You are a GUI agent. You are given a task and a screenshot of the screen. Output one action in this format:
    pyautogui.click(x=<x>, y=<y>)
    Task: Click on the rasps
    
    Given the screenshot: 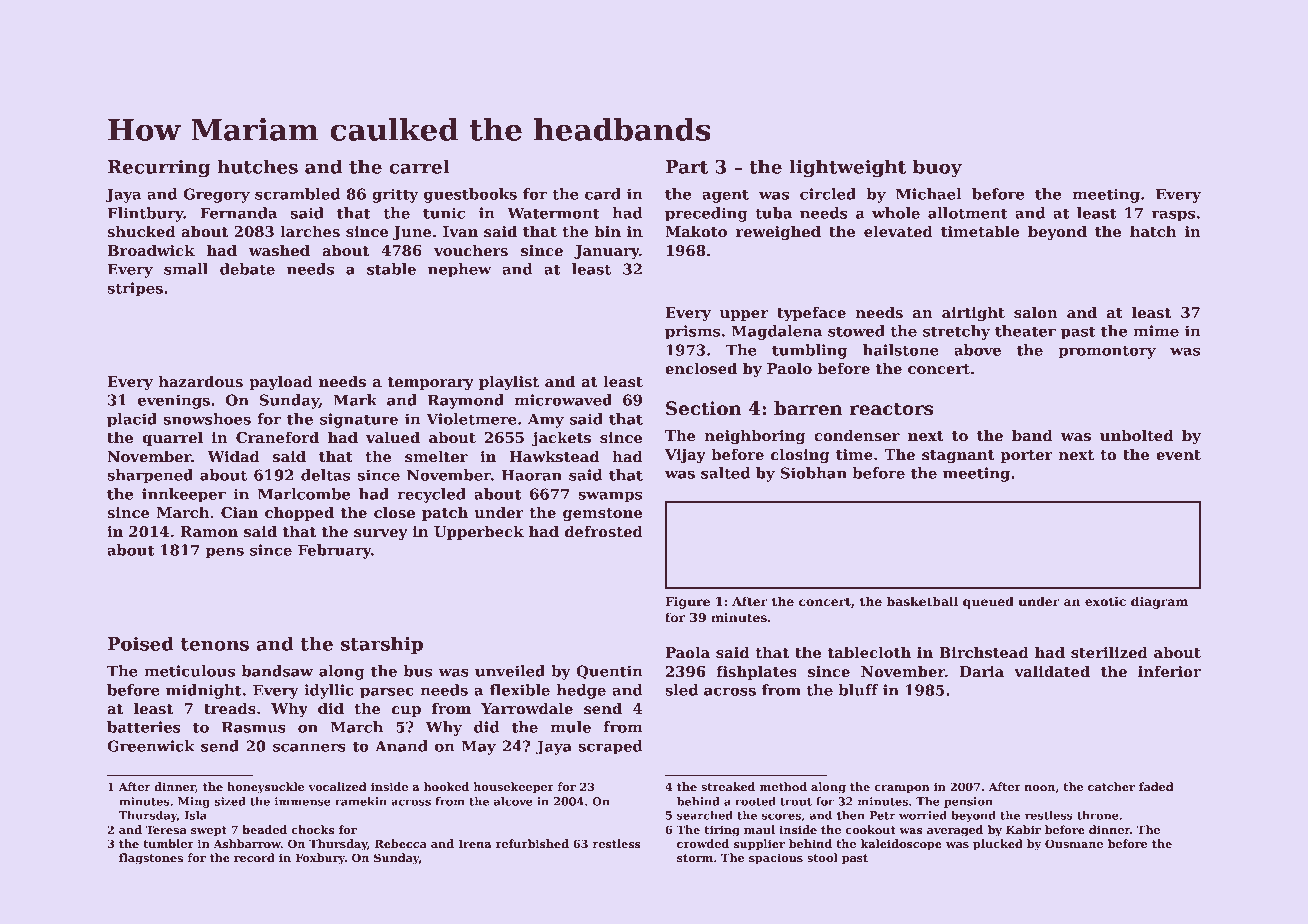 What is the action you would take?
    pyautogui.click(x=1173, y=216)
